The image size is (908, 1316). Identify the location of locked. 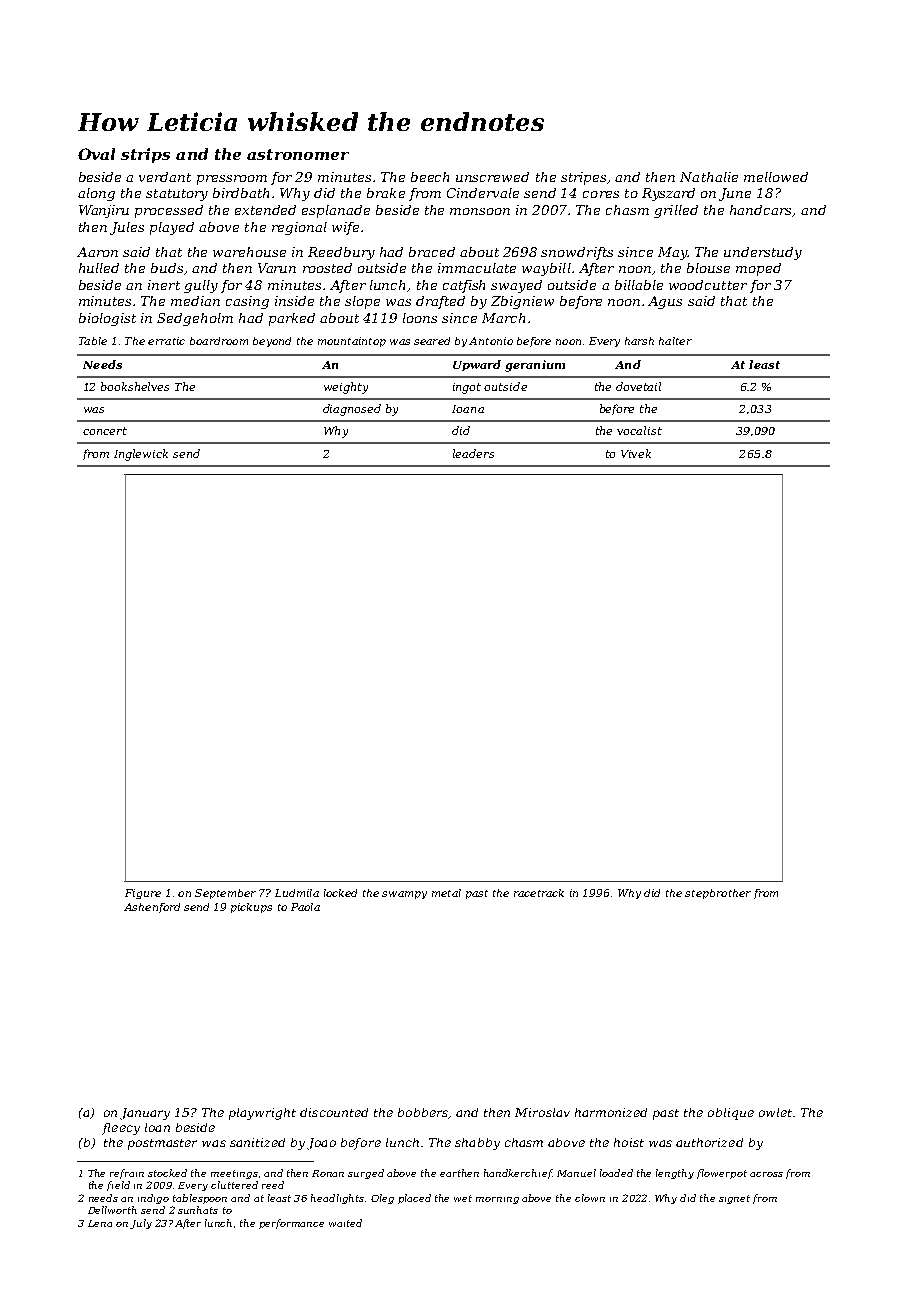
(340, 893).
